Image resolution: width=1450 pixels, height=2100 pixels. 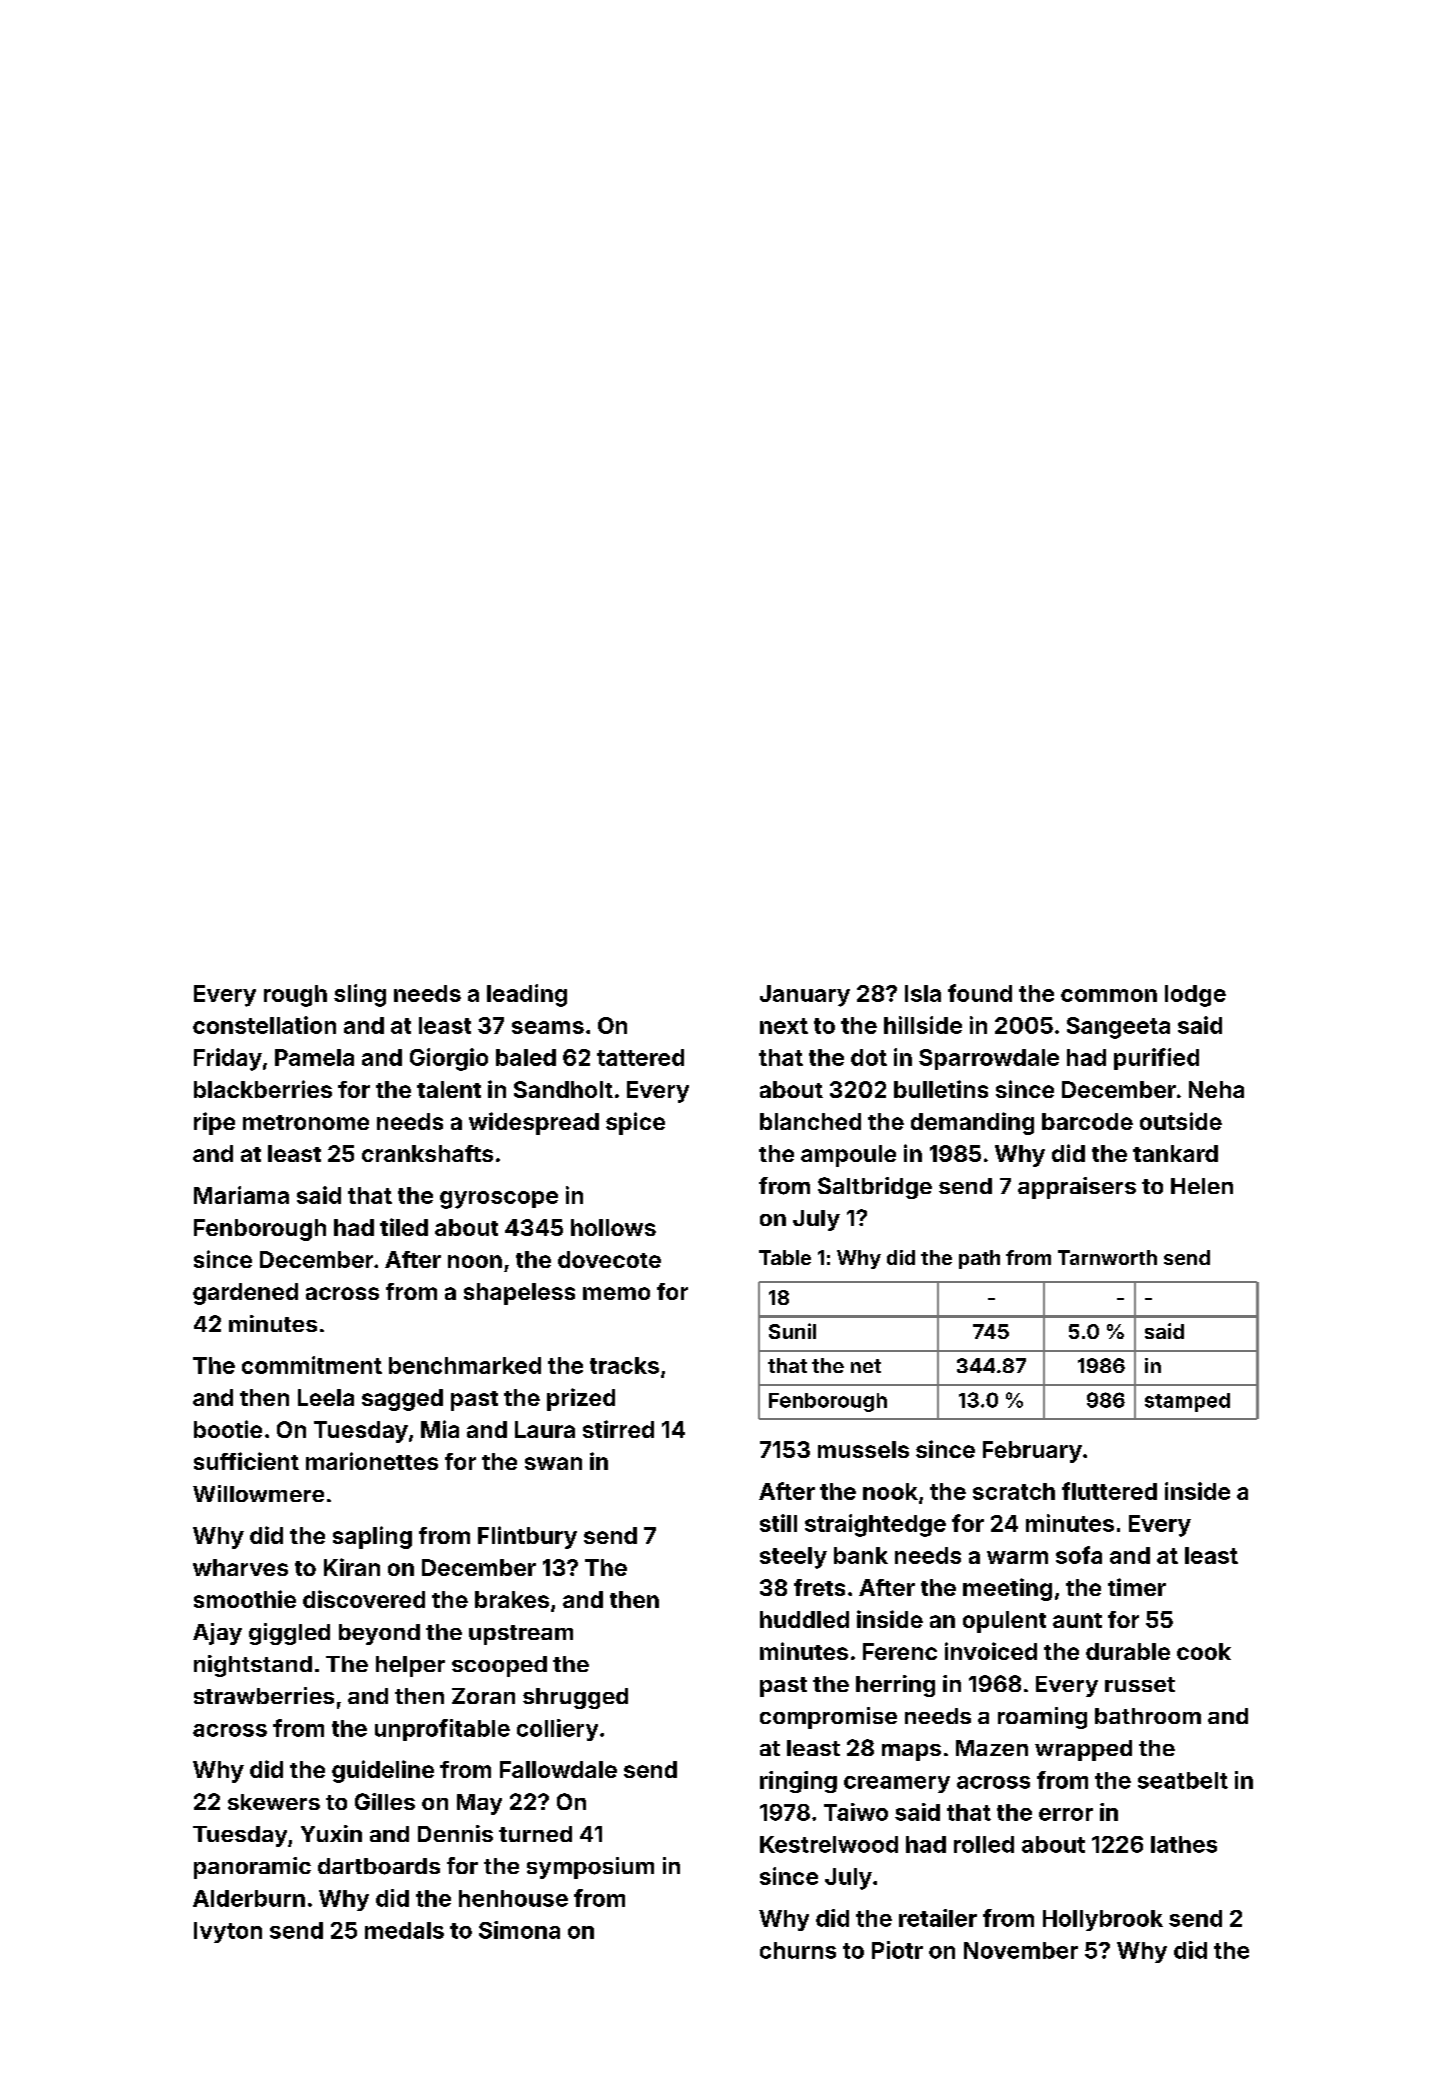 I want to click on mussels, so click(x=863, y=1449).
